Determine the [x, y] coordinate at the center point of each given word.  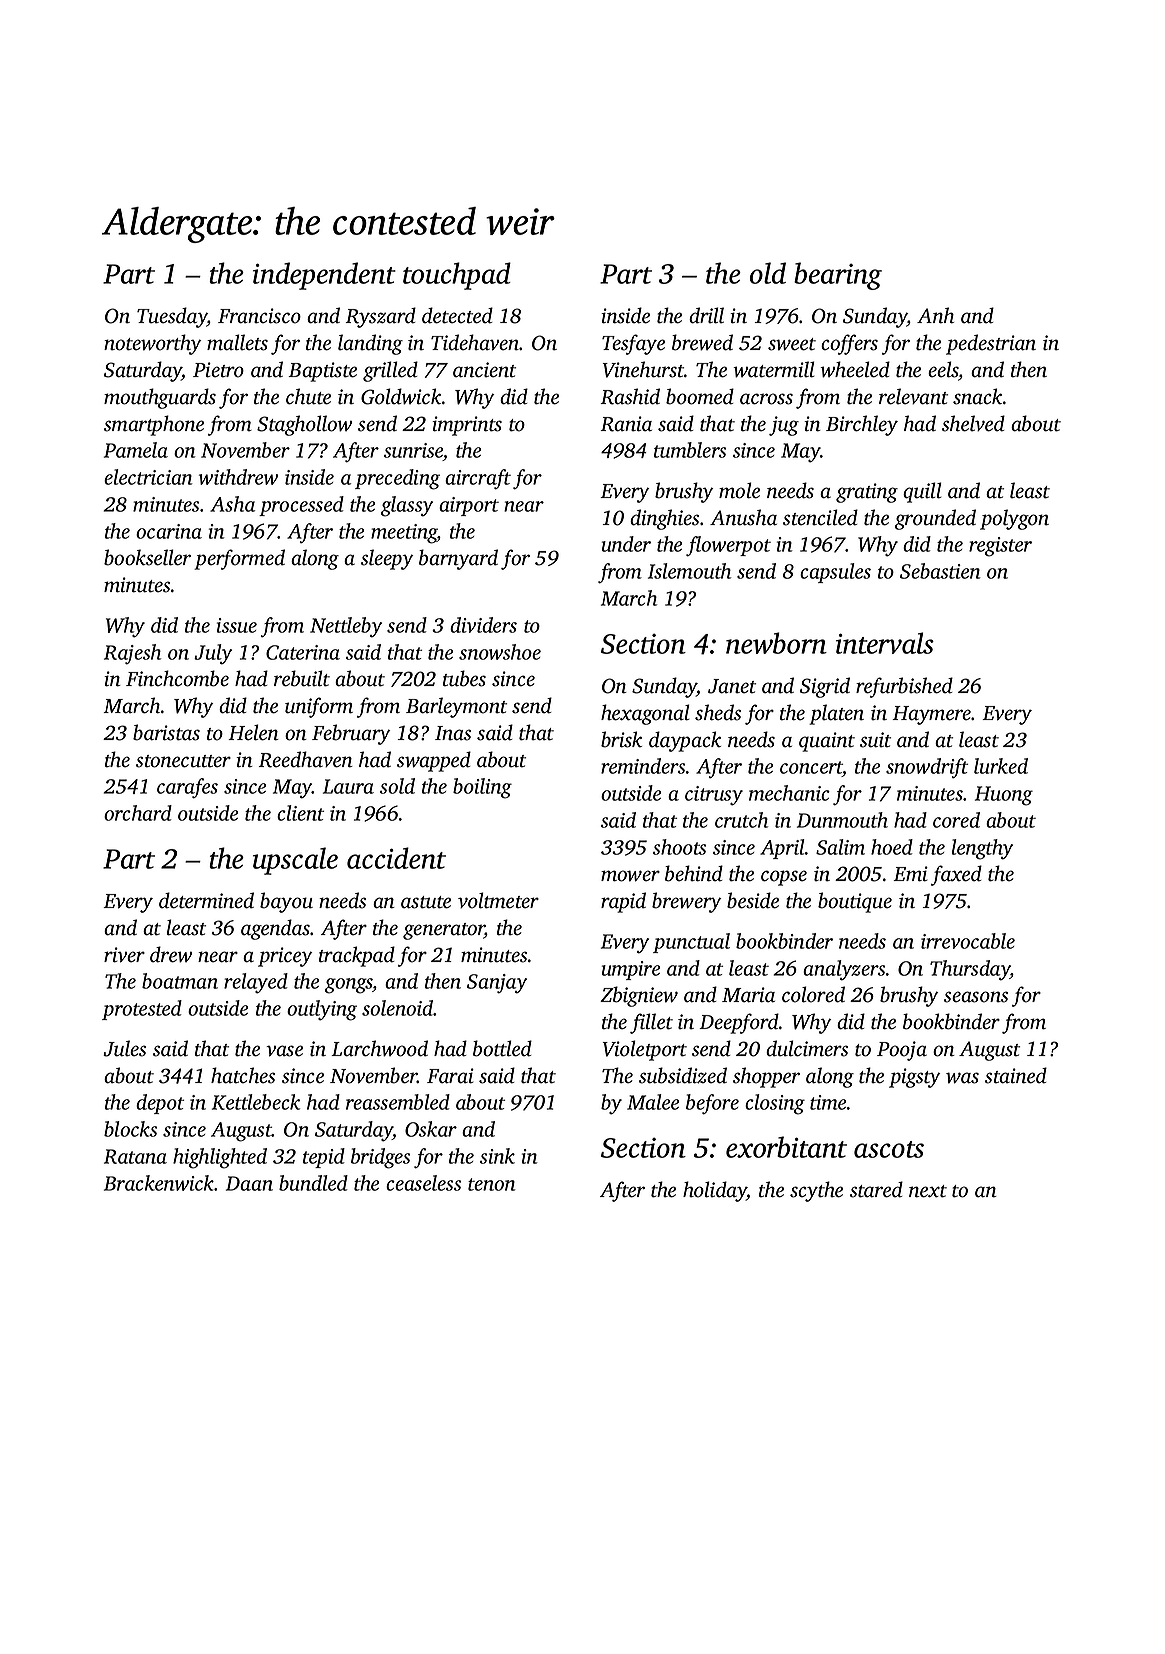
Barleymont [456, 707]
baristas [166, 732]
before [712, 1104]
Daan [249, 1183]
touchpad [457, 276]
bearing [838, 276]
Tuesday [172, 317]
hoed [892, 847]
